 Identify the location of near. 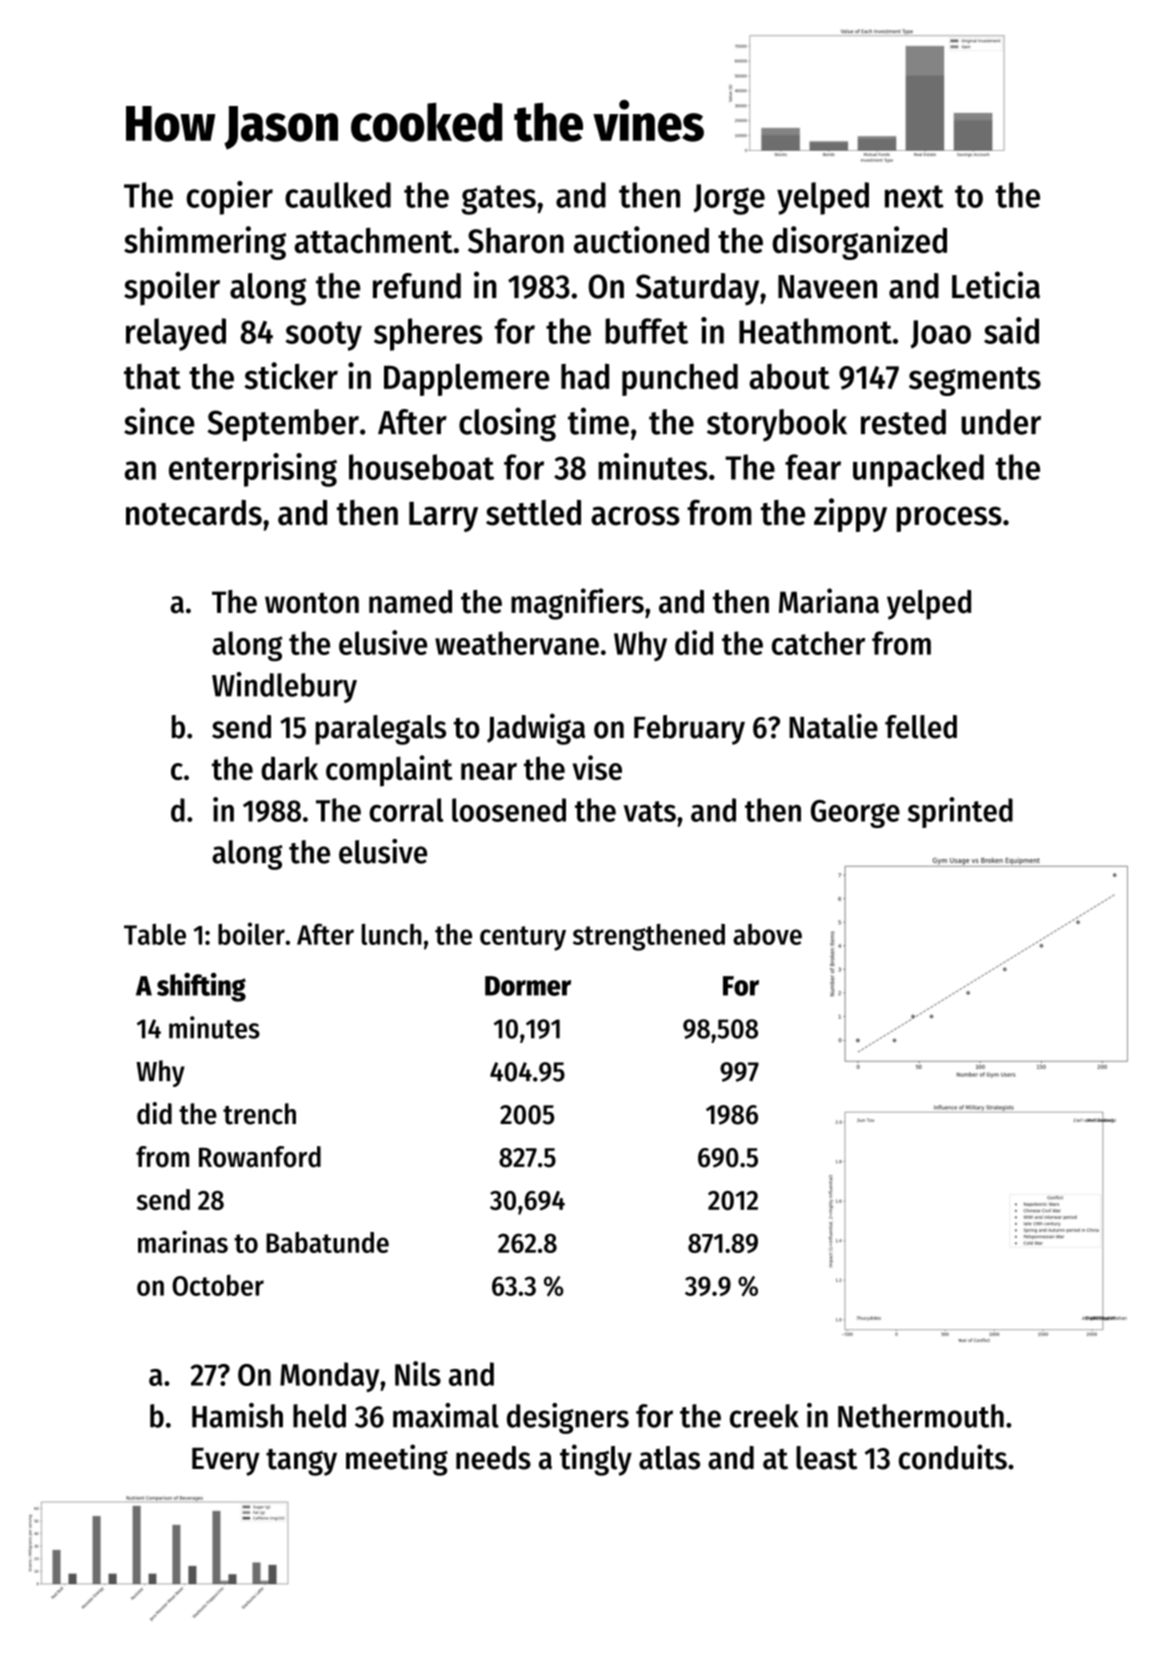
(489, 771).
